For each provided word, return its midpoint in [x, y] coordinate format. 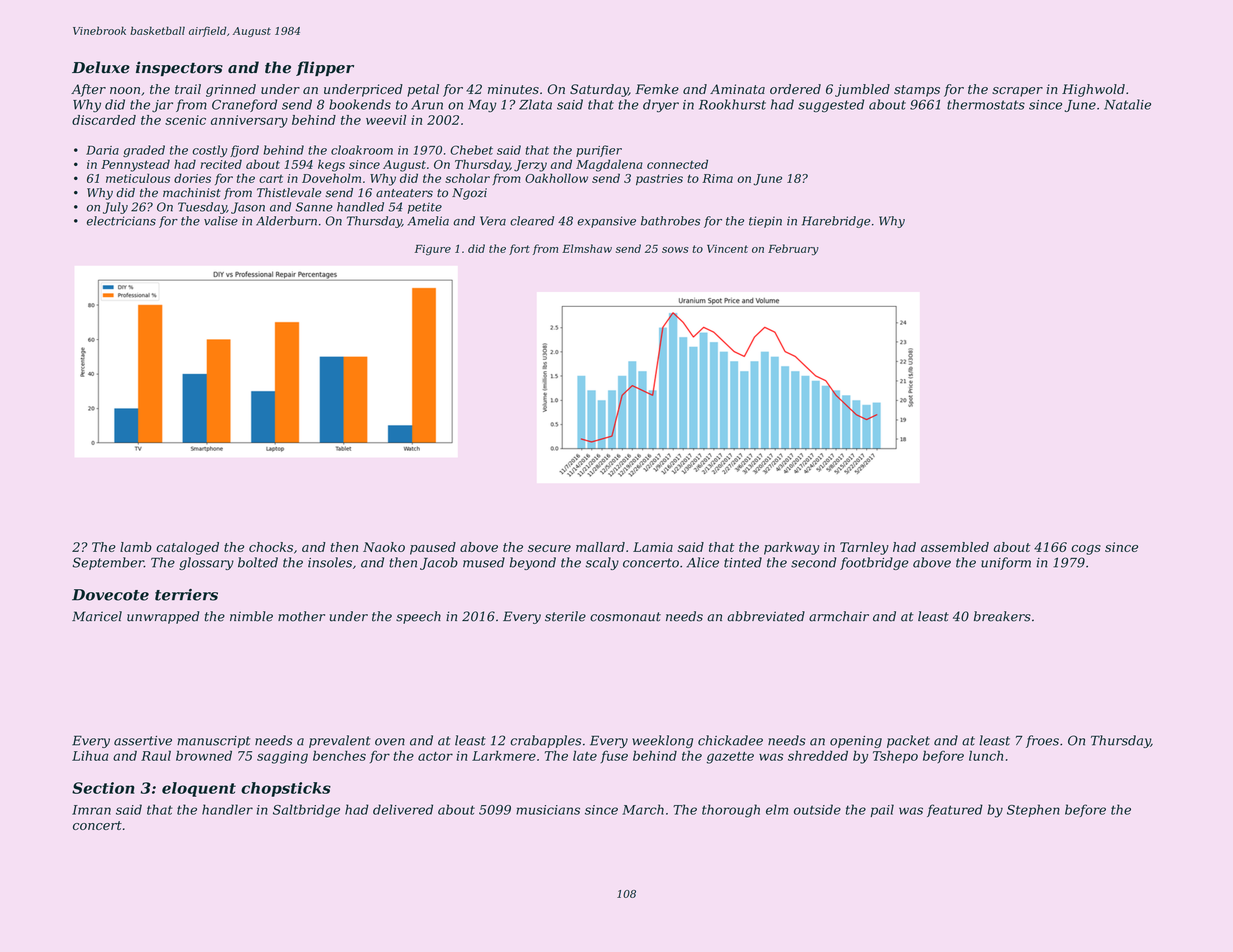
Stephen [1033, 810]
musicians [548, 810]
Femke [657, 89]
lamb [136, 547]
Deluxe [101, 67]
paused [433, 548]
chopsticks [286, 789]
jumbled [862, 90]
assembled [955, 547]
